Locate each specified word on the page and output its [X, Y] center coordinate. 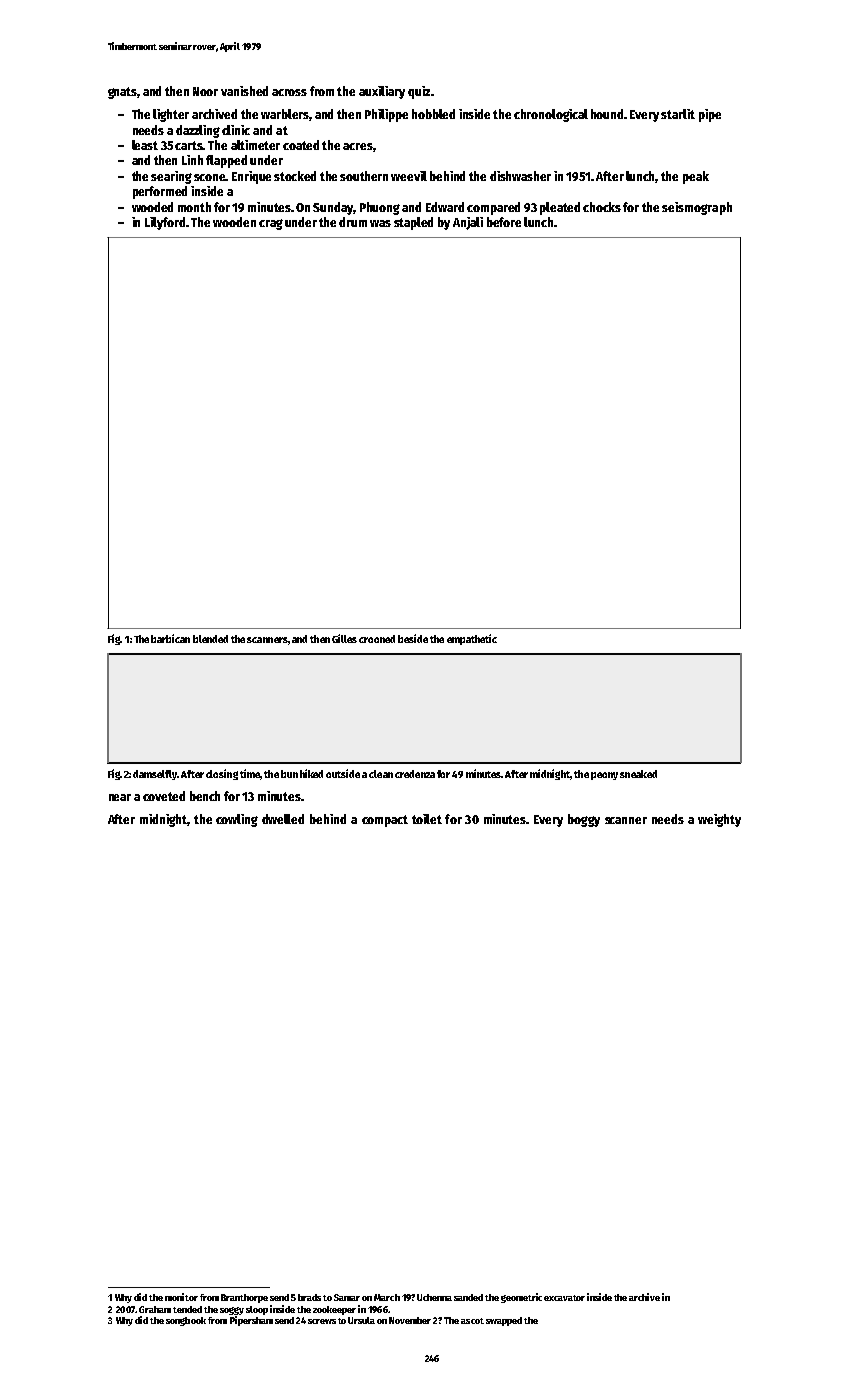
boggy [584, 820]
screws [322, 1321]
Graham [155, 1309]
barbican [170, 638]
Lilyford [165, 223]
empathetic [472, 639]
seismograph [697, 208]
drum [353, 222]
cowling [237, 820]
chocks [602, 207]
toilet [427, 819]
